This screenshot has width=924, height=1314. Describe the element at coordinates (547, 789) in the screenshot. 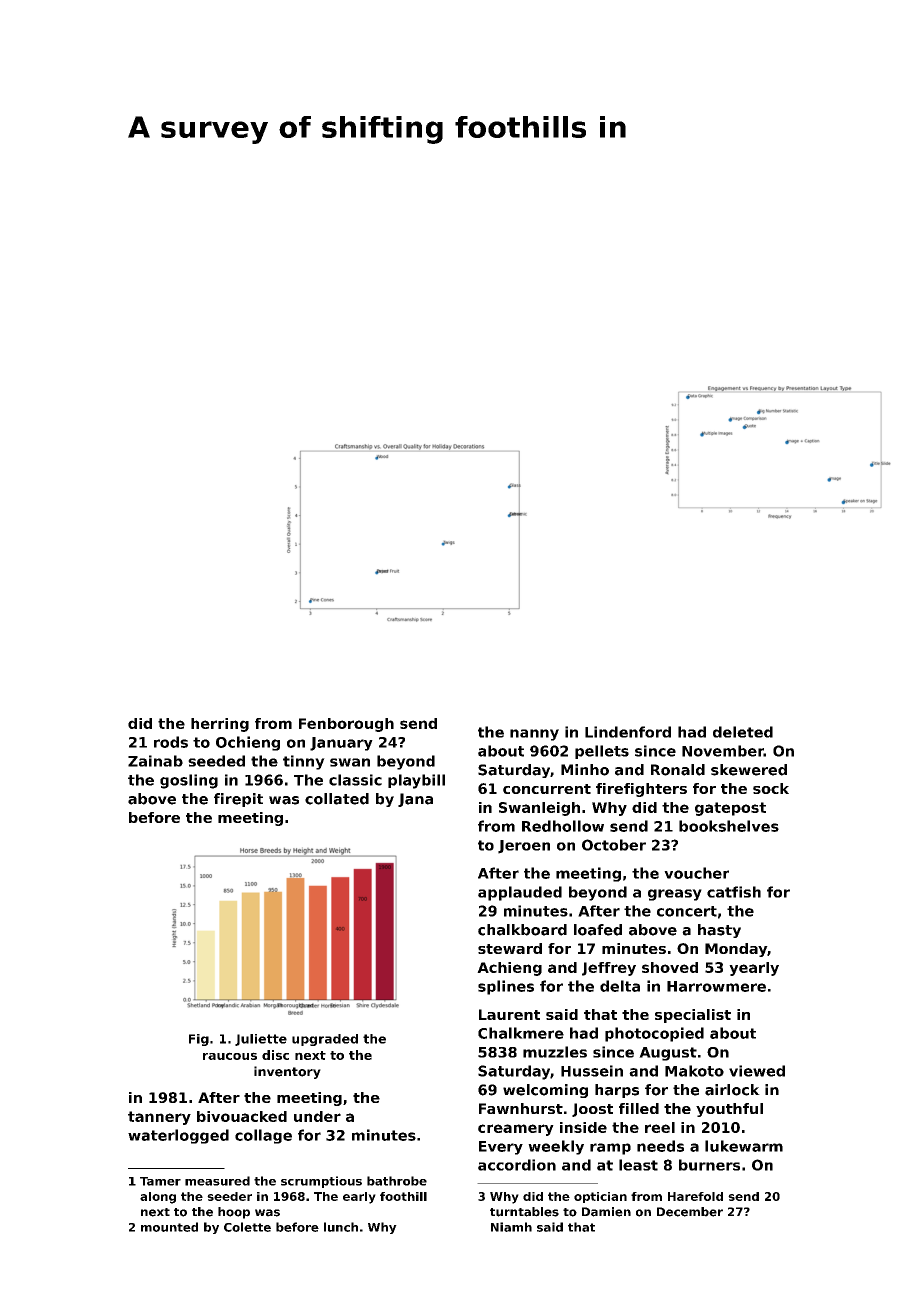

I see `concurrent` at that location.
